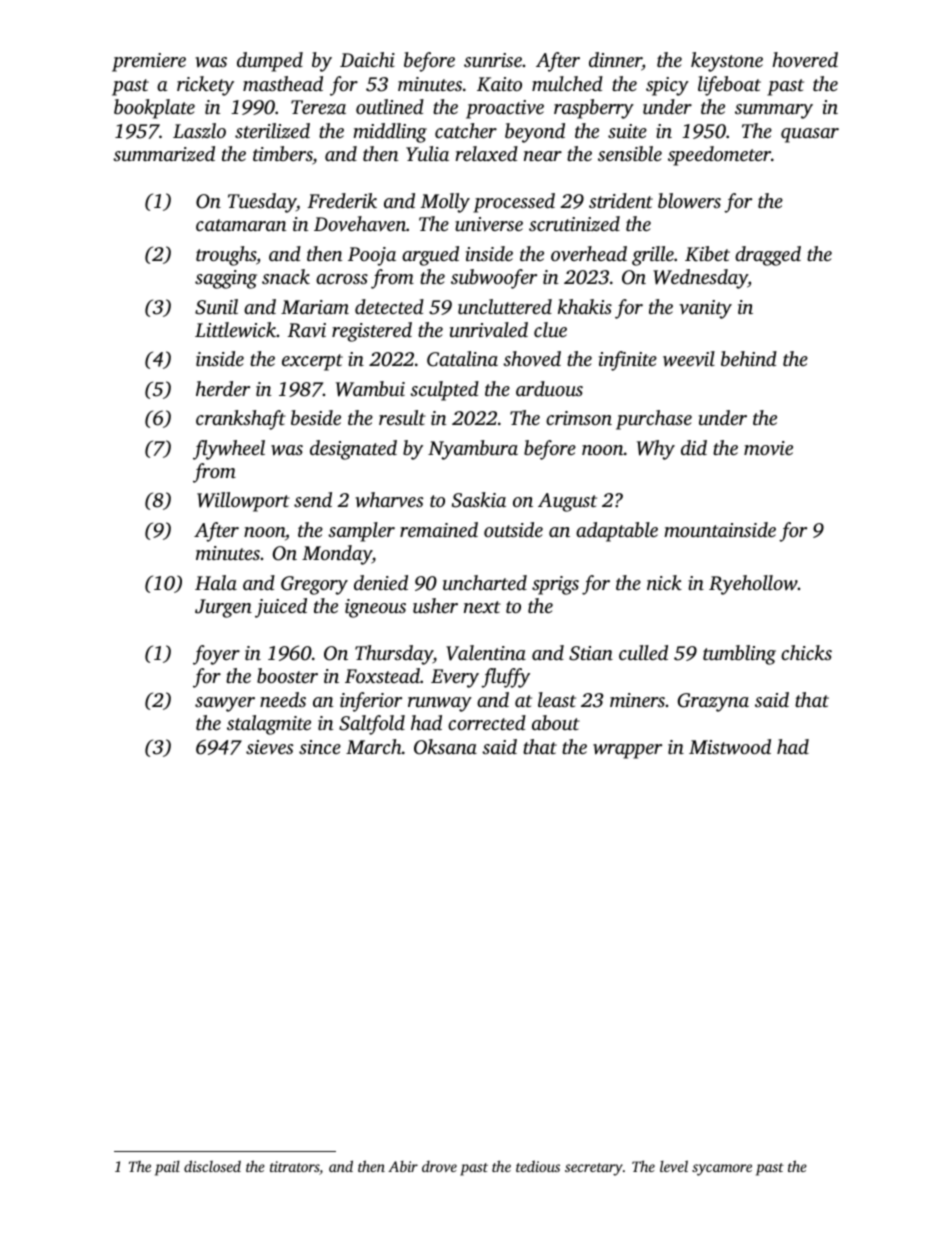  Describe the element at coordinates (269, 747) in the image. I see `sieves` at that location.
